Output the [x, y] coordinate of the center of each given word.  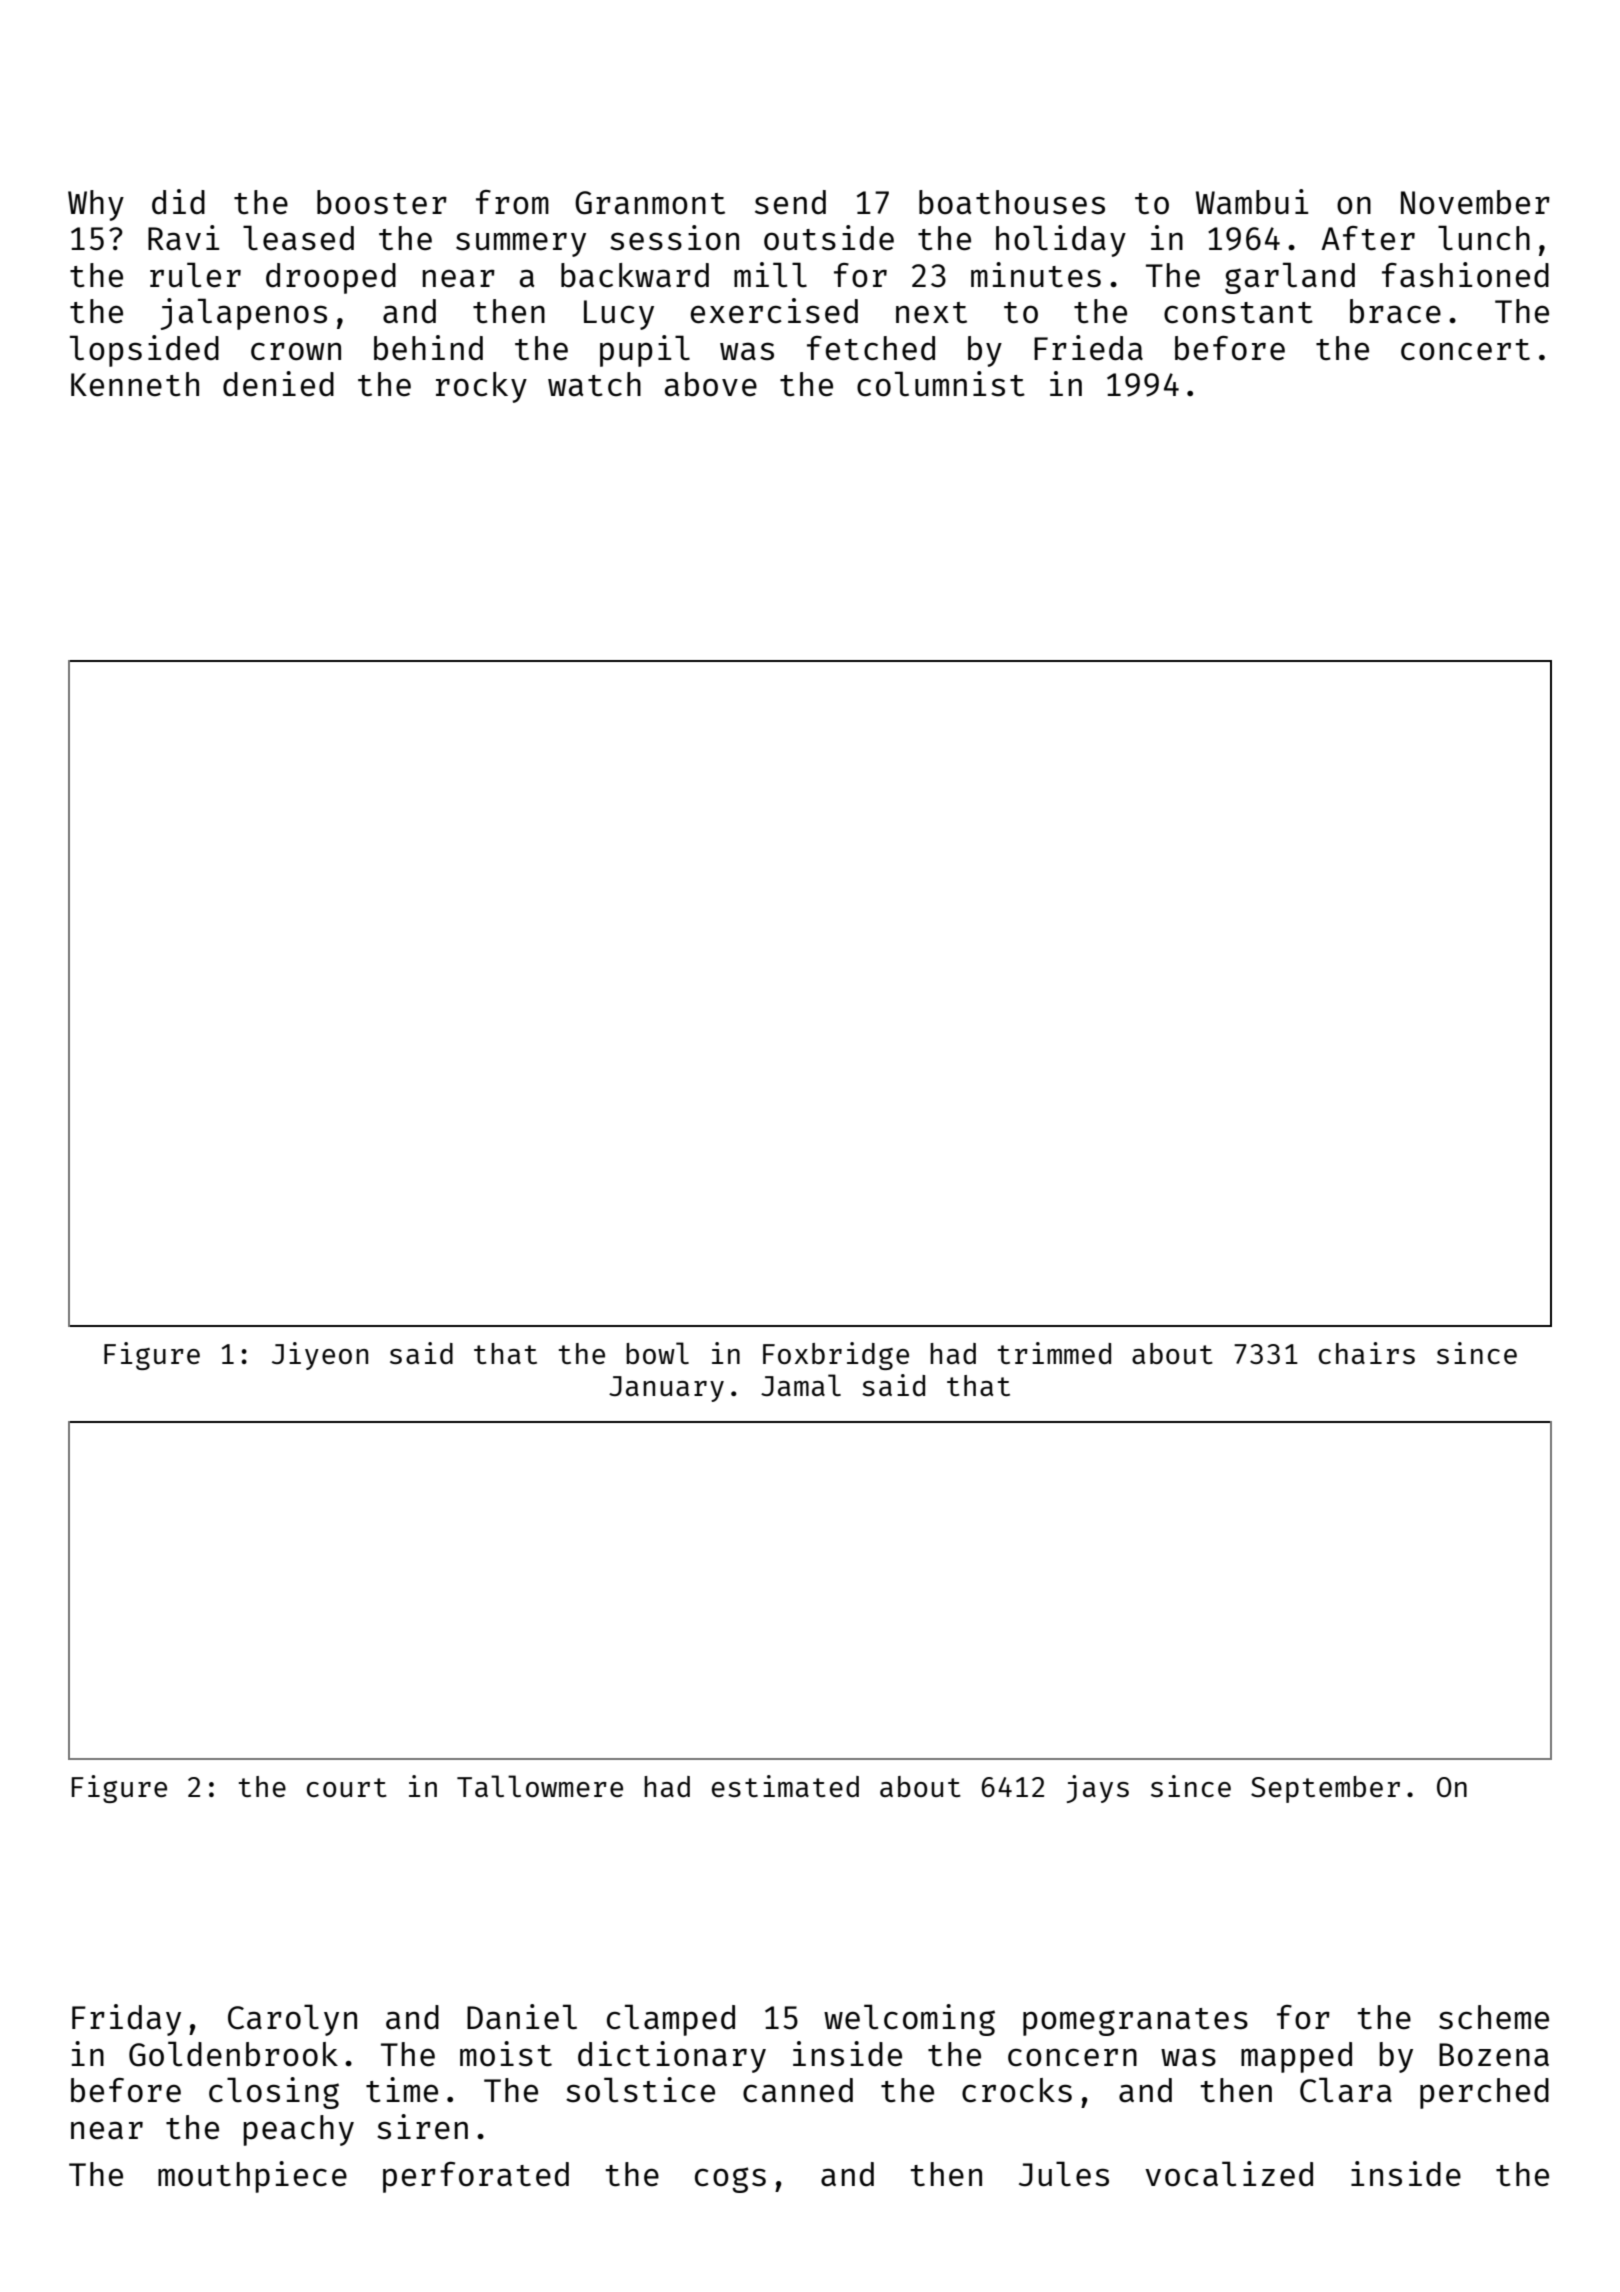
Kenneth [135, 384]
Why [96, 205]
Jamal [801, 1385]
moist [506, 2054]
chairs [1367, 1353]
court [347, 1787]
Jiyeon [320, 1356]
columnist [941, 384]
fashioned [1465, 275]
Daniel [522, 2017]
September [1325, 1789]
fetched [871, 348]
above [711, 384]
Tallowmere [540, 1786]
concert [1465, 350]
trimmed [1054, 1353]
